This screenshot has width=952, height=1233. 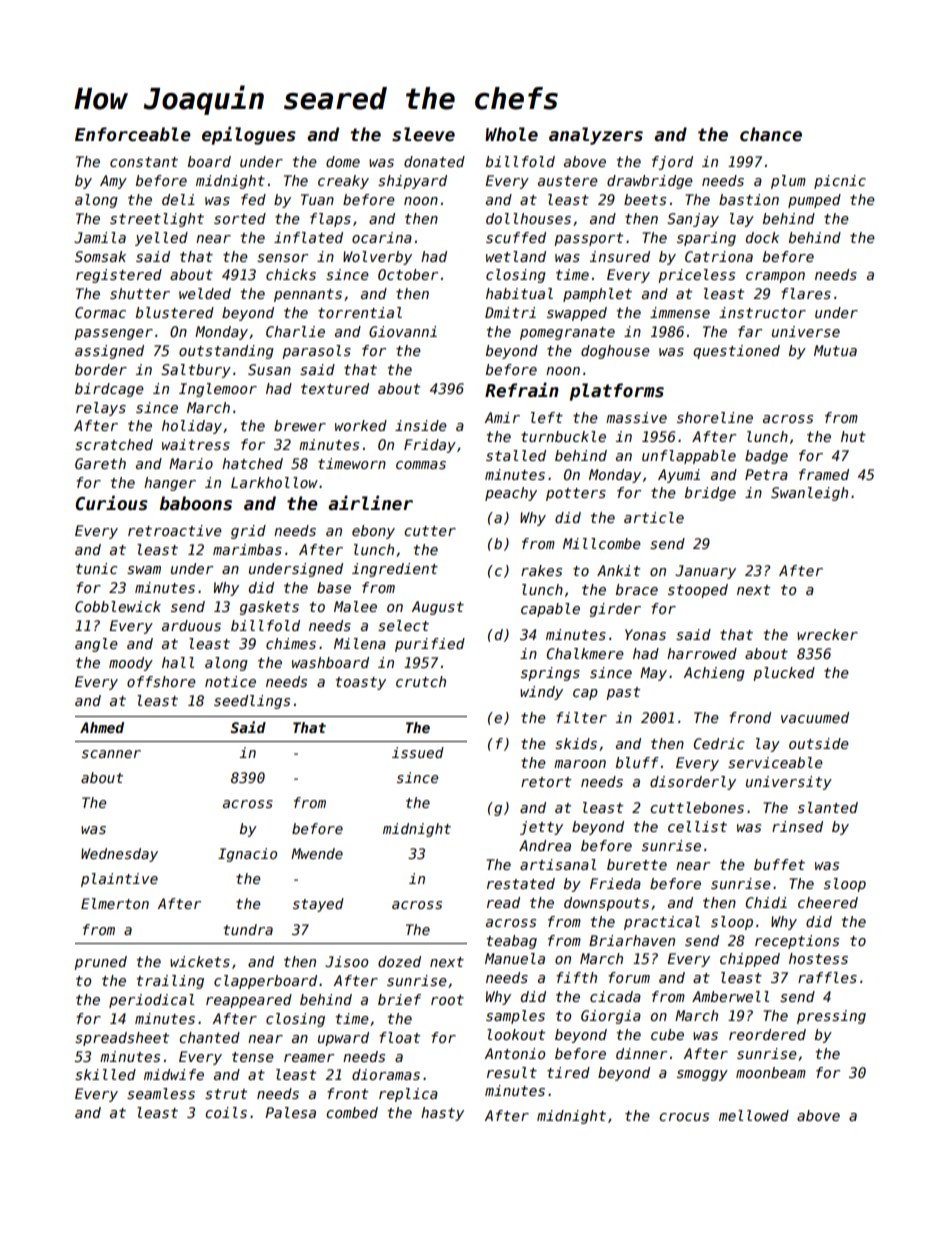 I want to click on passport, so click(x=588, y=239).
